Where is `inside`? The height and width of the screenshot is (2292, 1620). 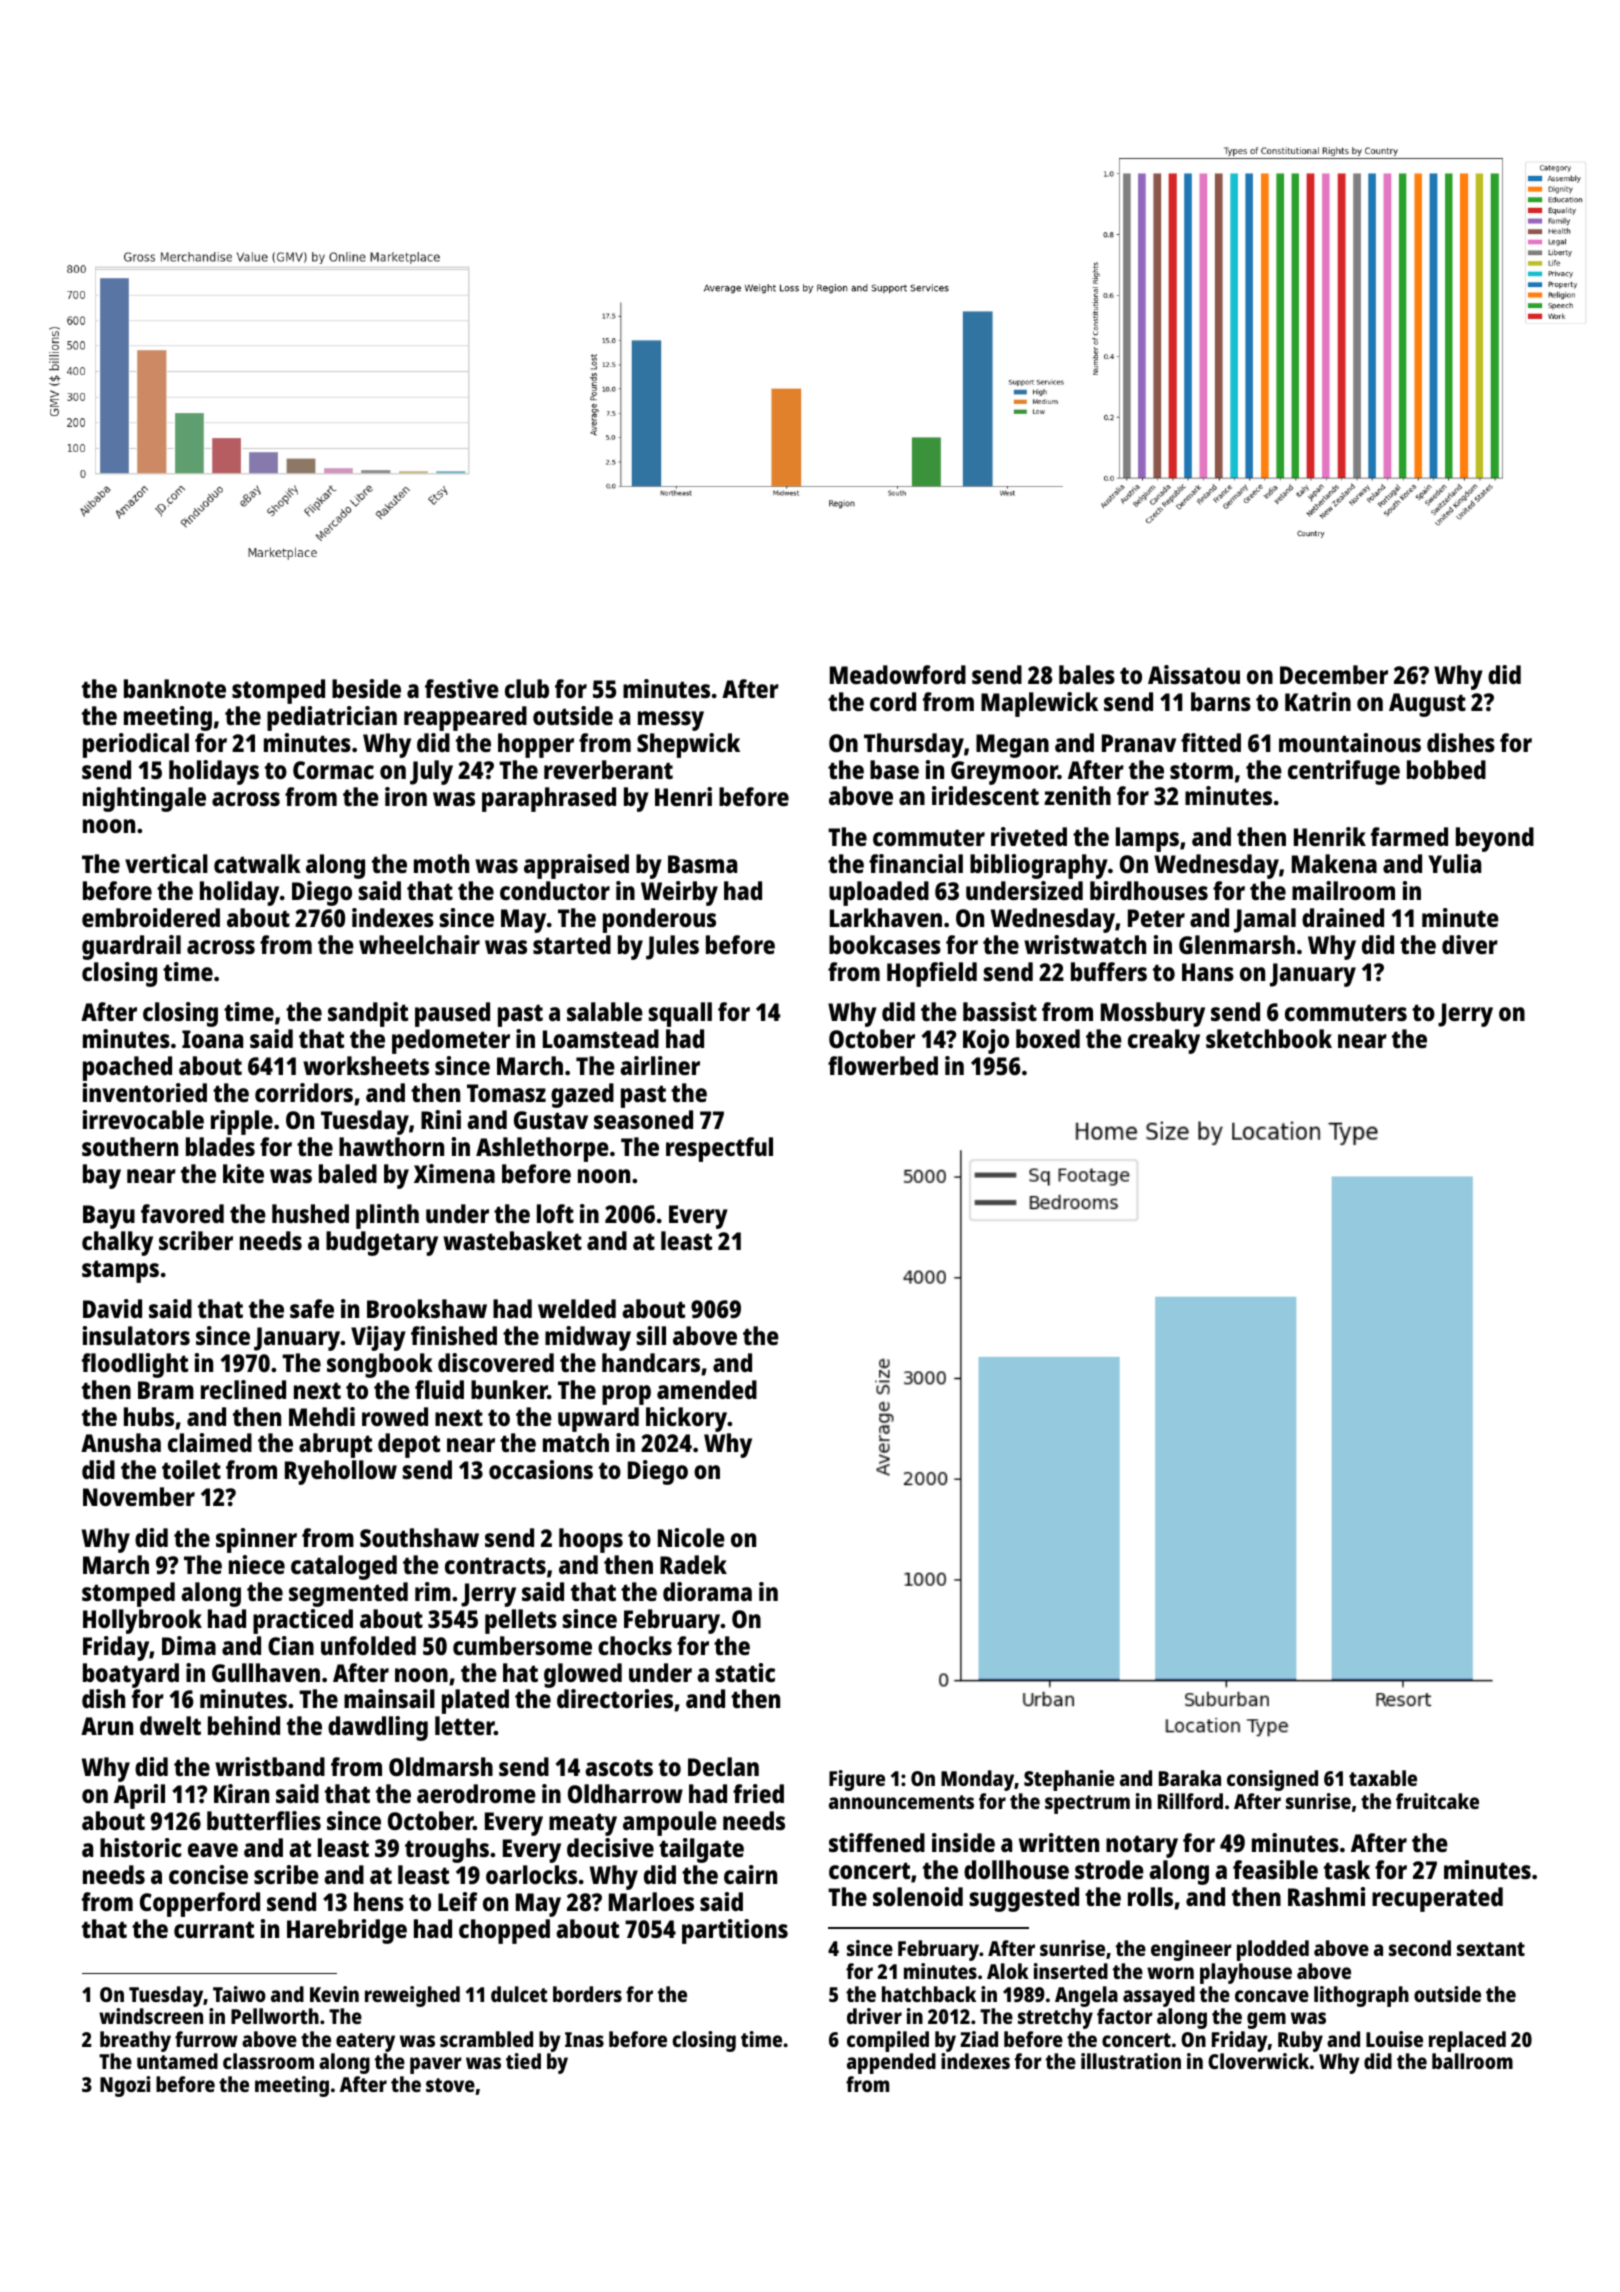 inside is located at coordinates (963, 1842).
